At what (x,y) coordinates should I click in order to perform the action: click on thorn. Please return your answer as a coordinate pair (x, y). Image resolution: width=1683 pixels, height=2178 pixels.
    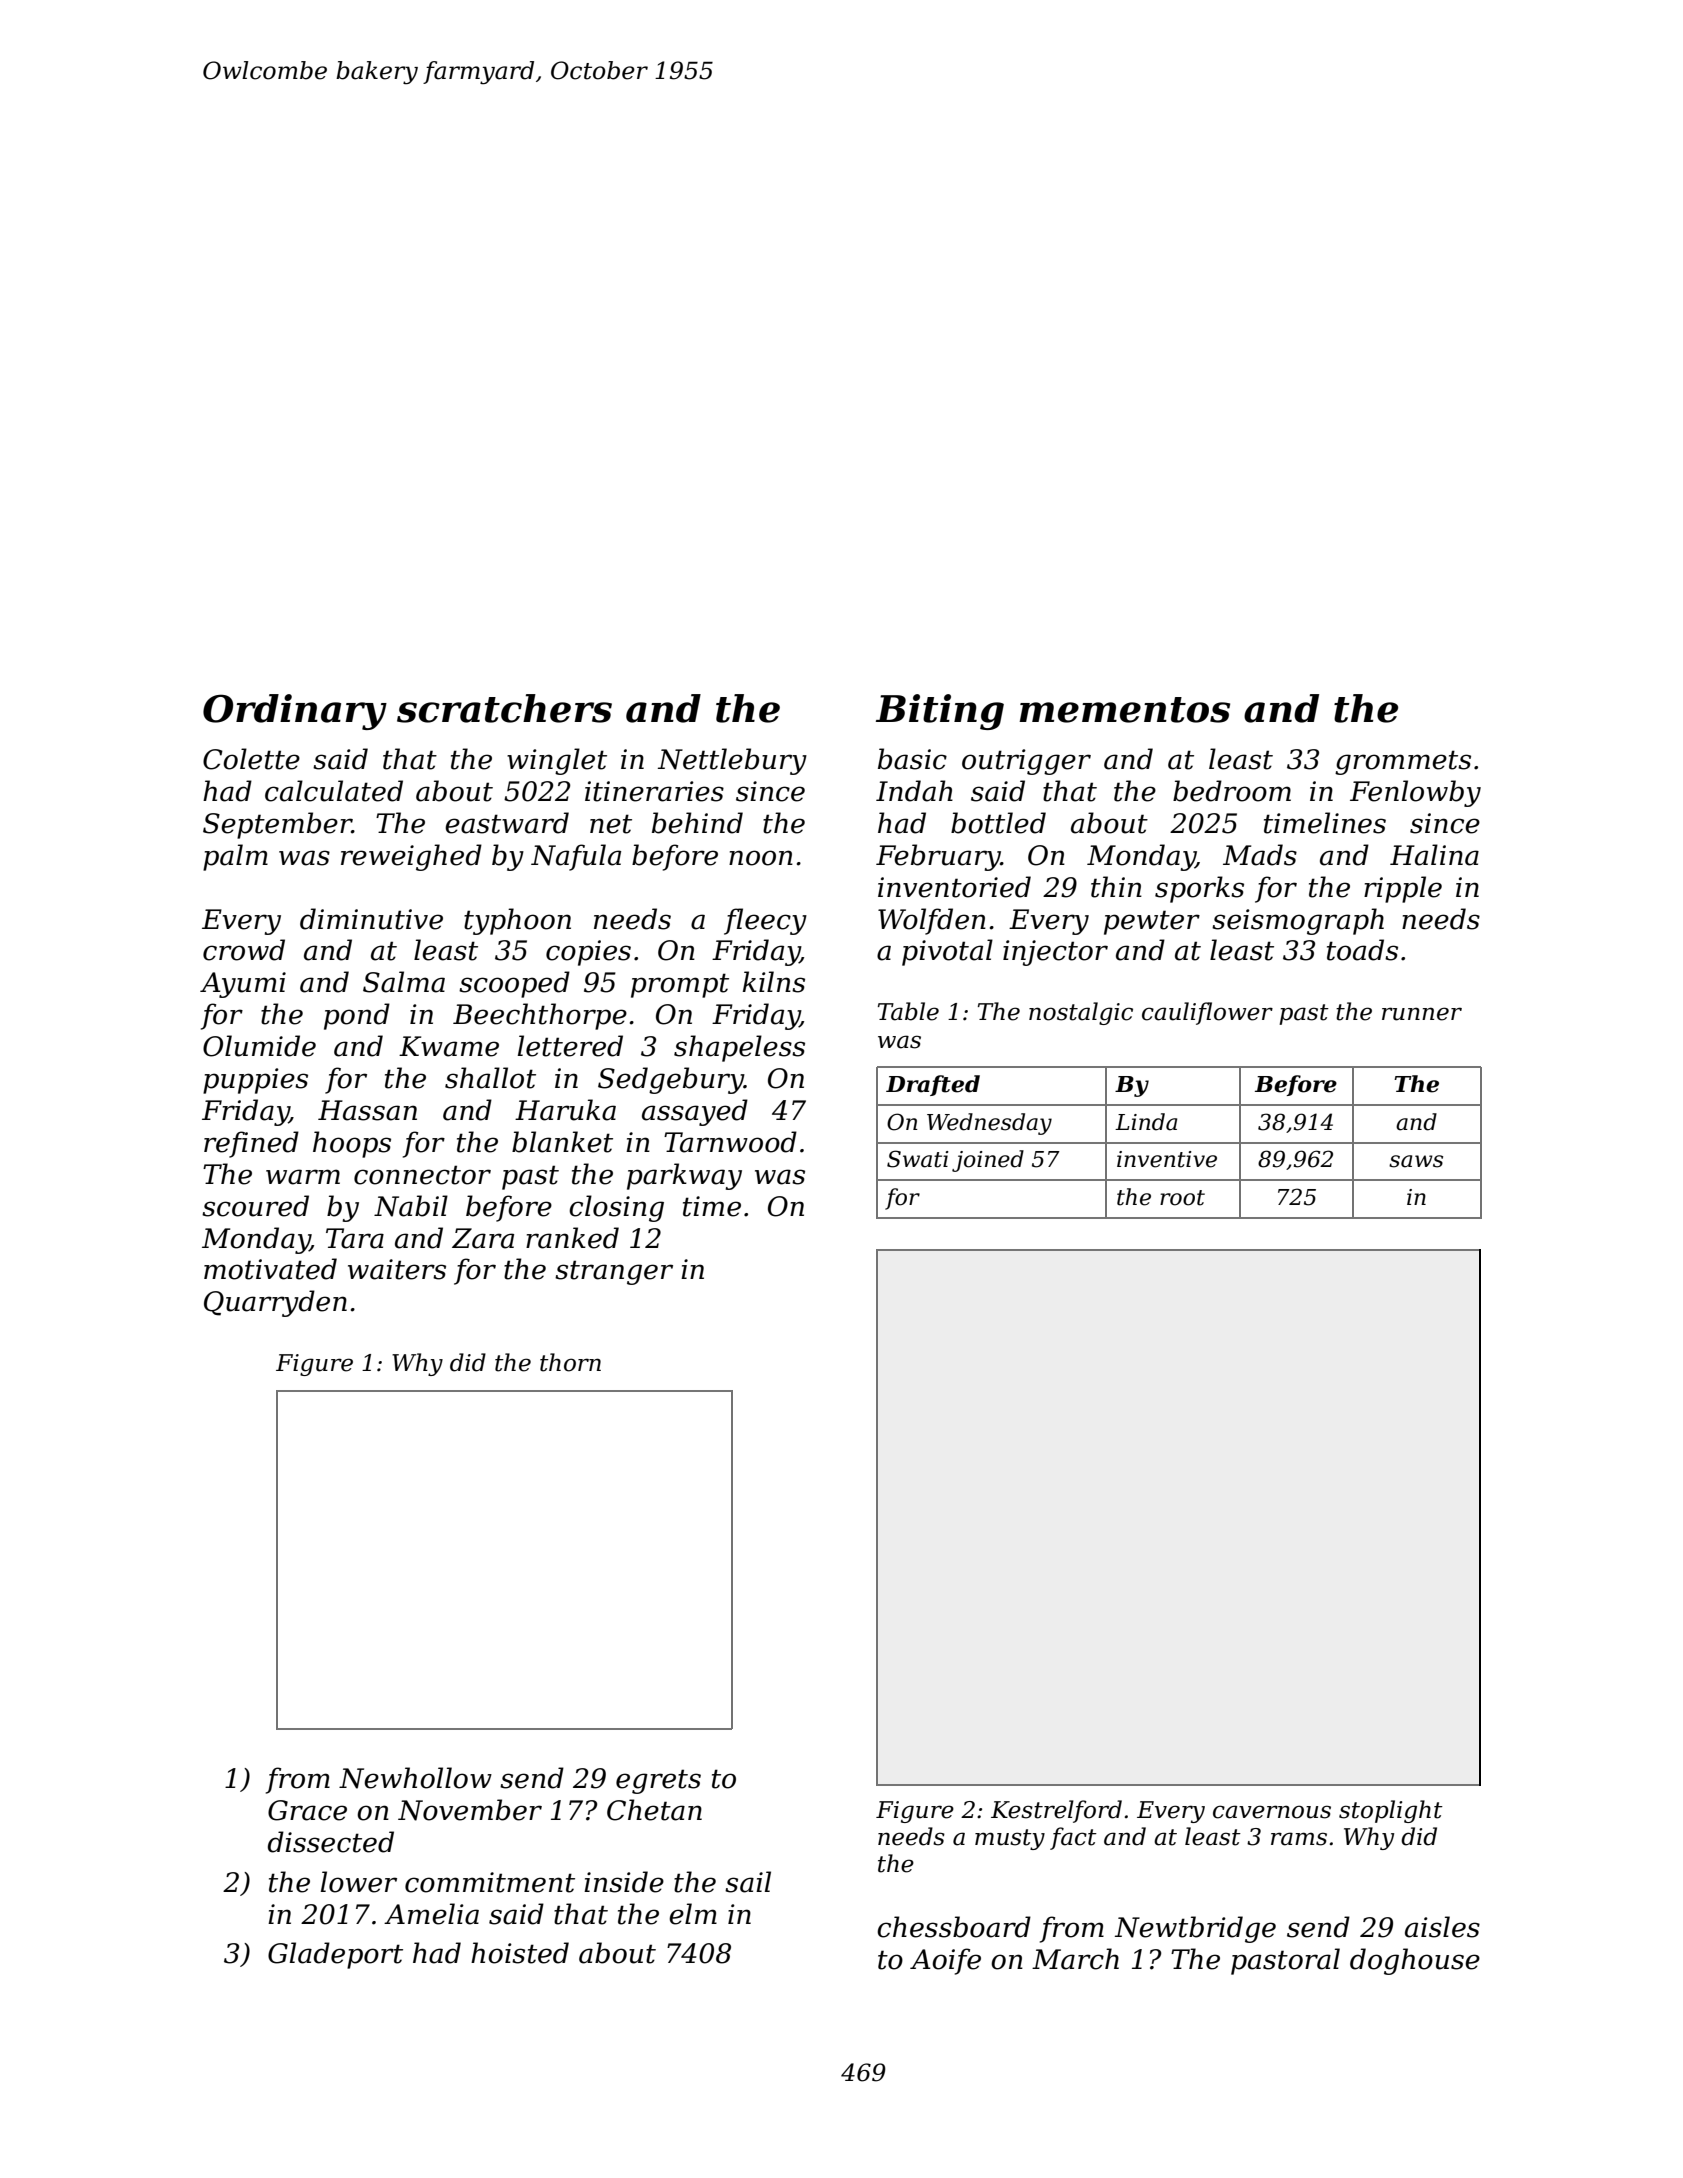
    Looking at the image, I should click on (570, 1362).
